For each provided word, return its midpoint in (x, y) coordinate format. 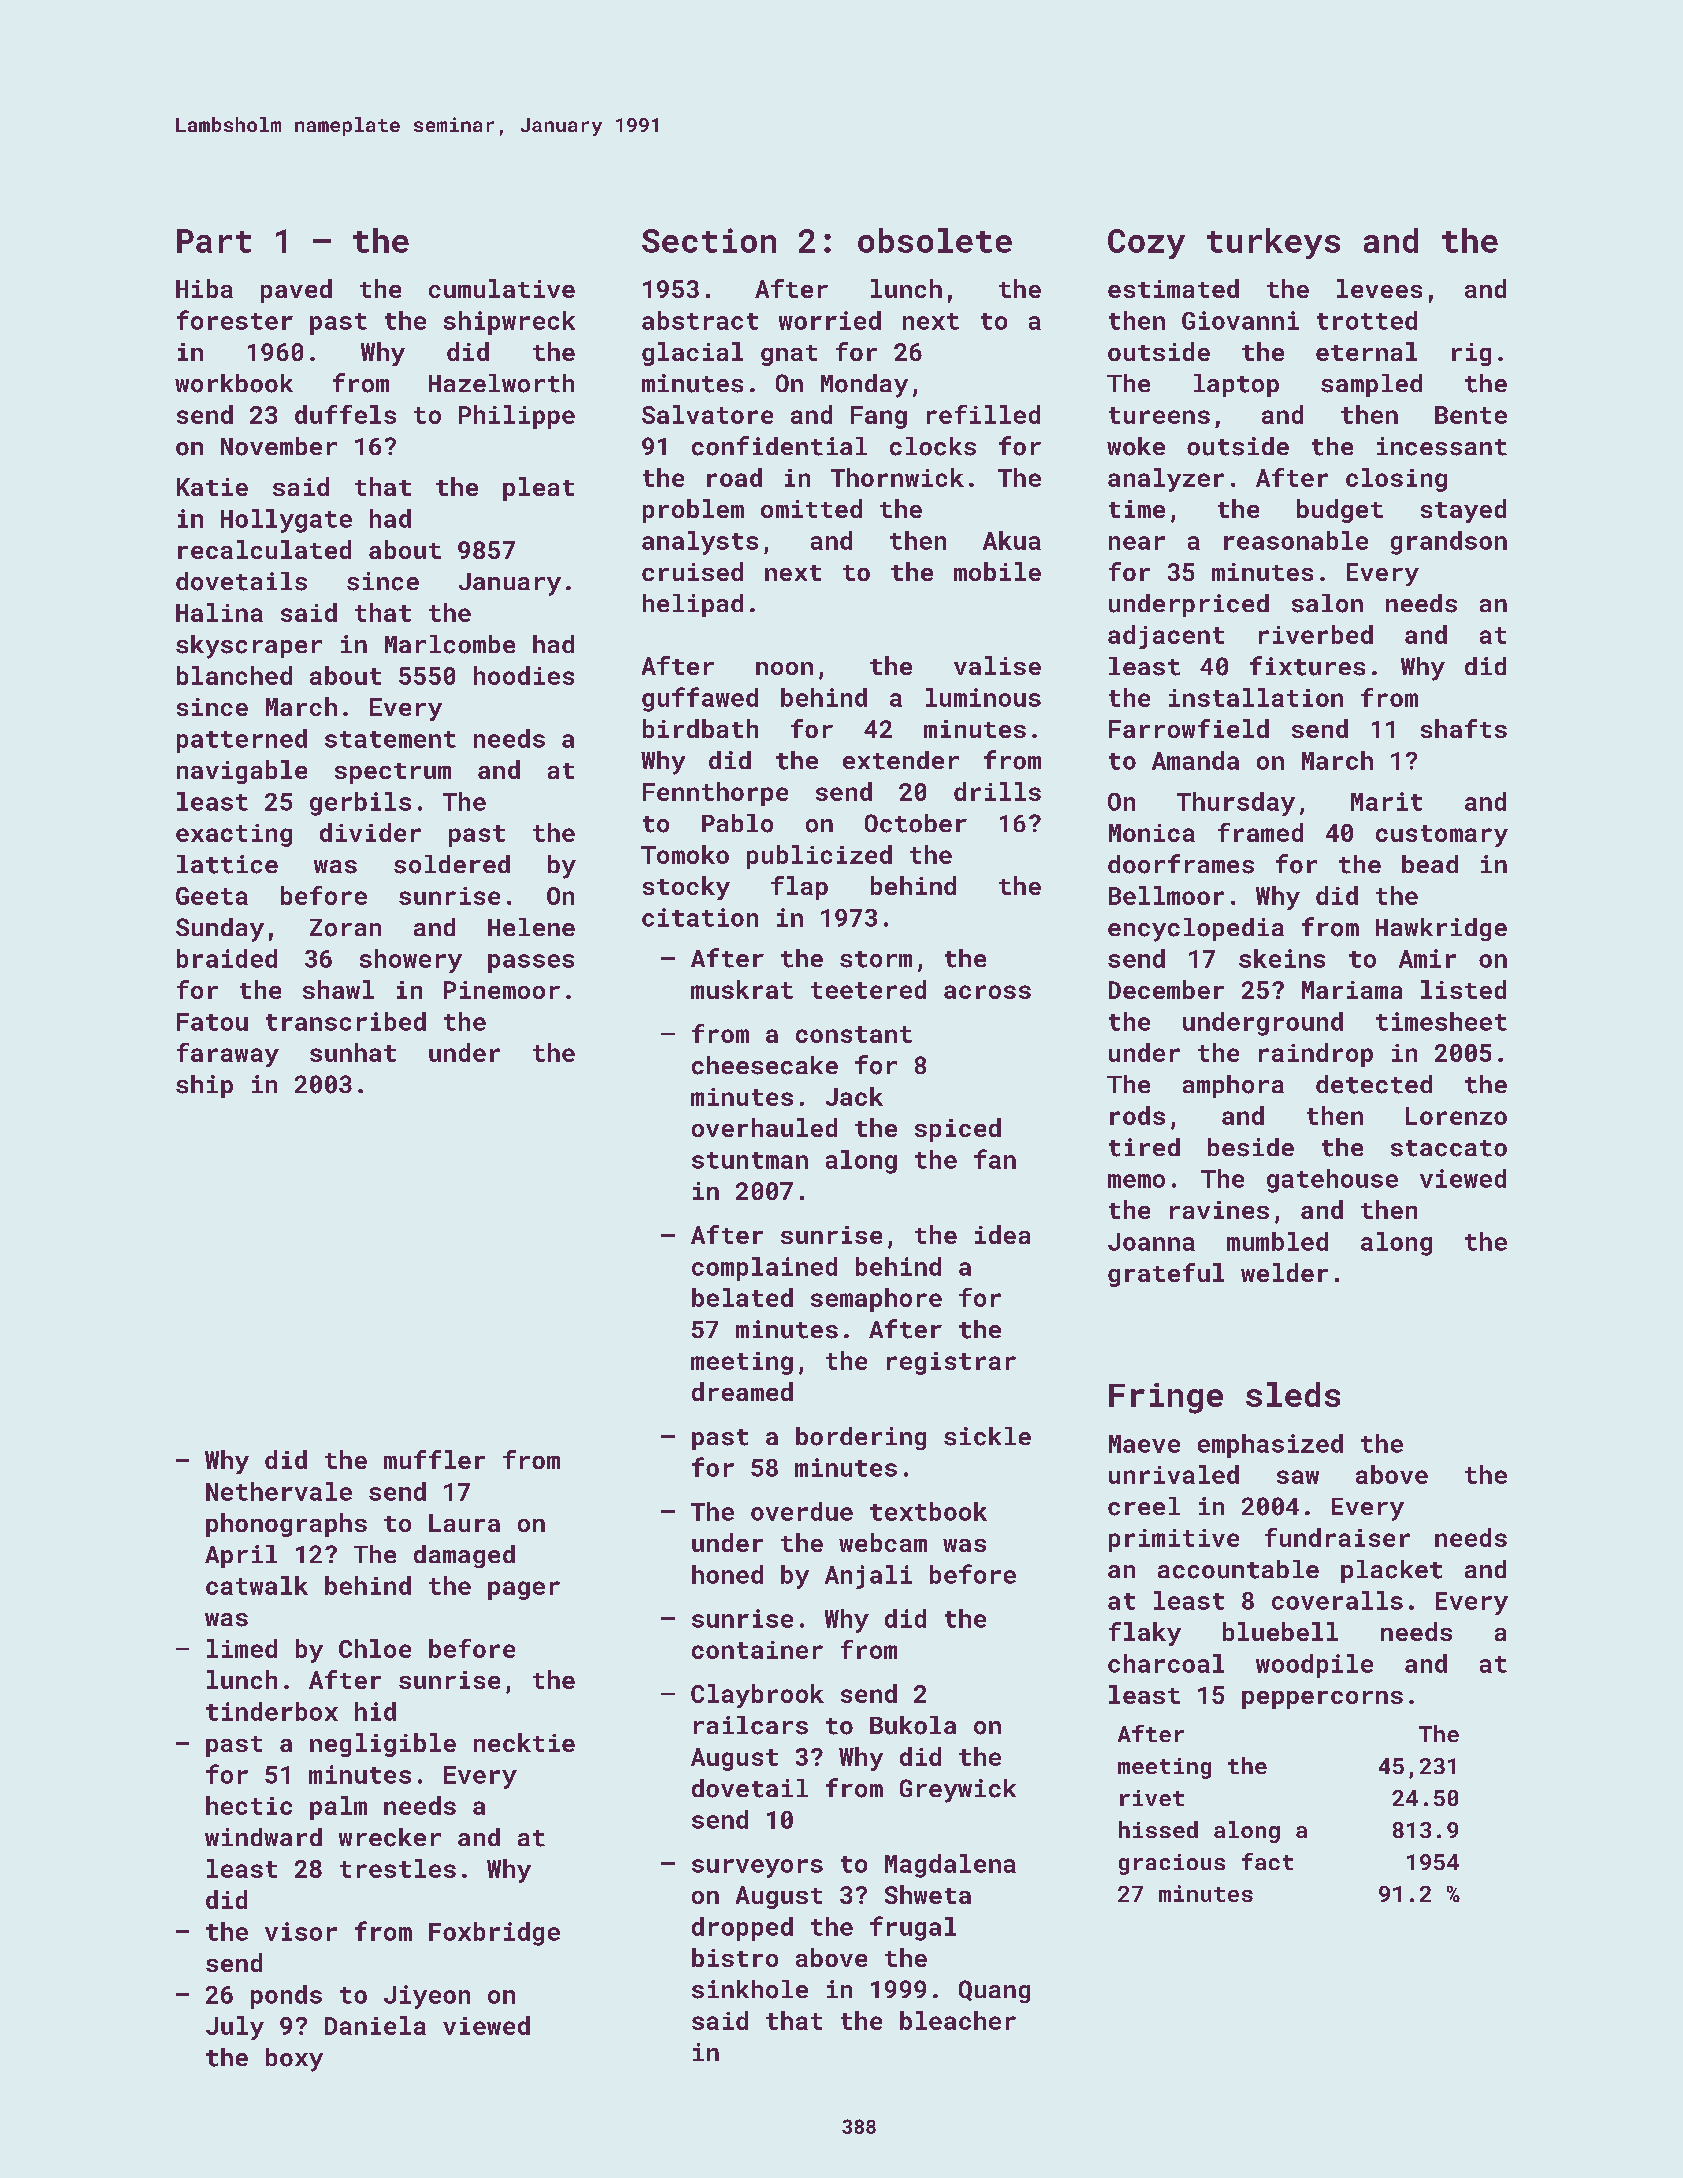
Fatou (212, 1022)
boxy (294, 2060)
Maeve (1144, 1444)
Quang (994, 1991)
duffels (345, 414)
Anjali (868, 1577)
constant (854, 1034)
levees (1379, 288)
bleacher (958, 2020)
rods (1137, 1115)
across (987, 992)
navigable (242, 772)
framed (1260, 832)
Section (709, 240)
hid (375, 1711)
